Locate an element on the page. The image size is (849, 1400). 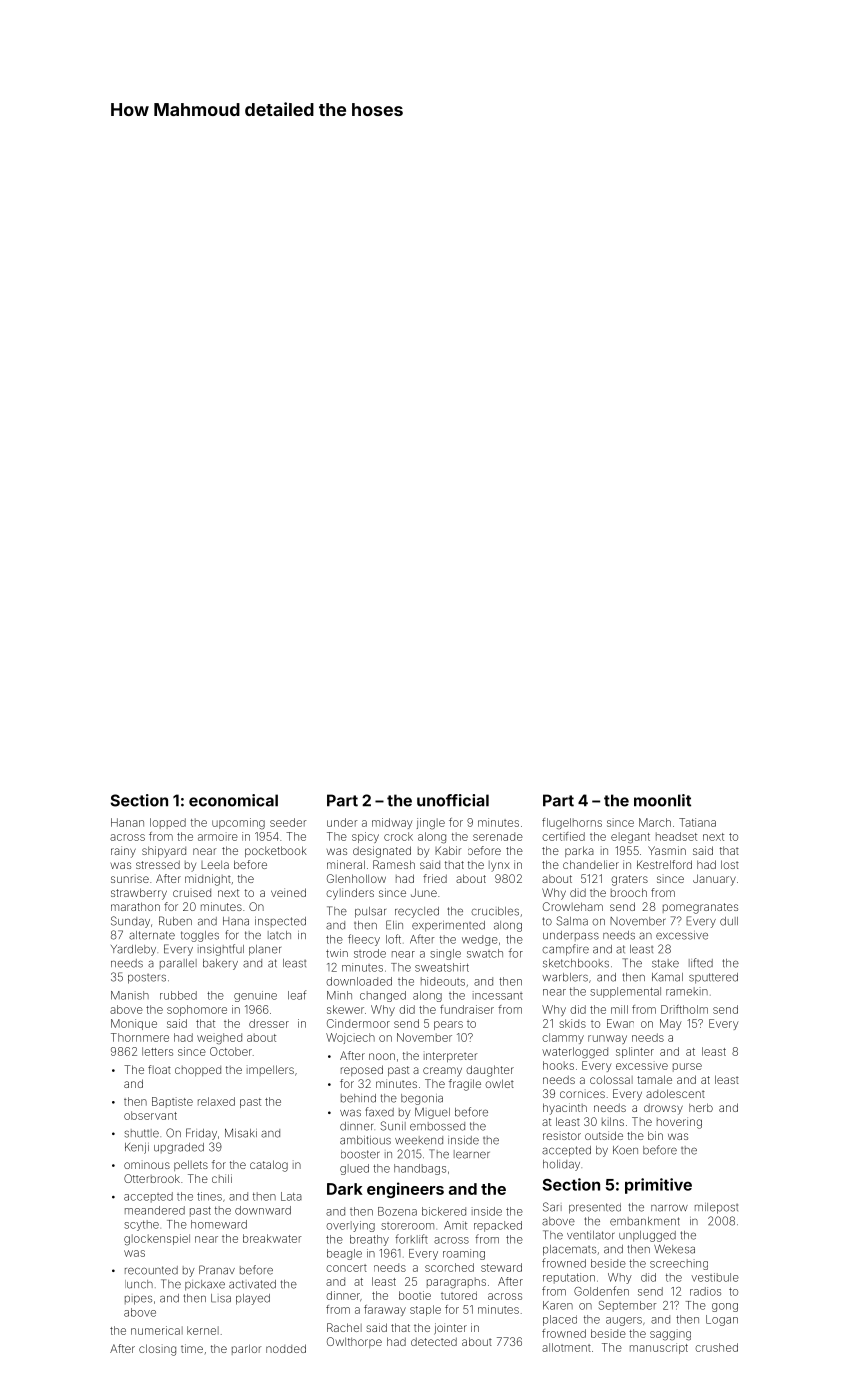
Salma is located at coordinates (572, 921).
